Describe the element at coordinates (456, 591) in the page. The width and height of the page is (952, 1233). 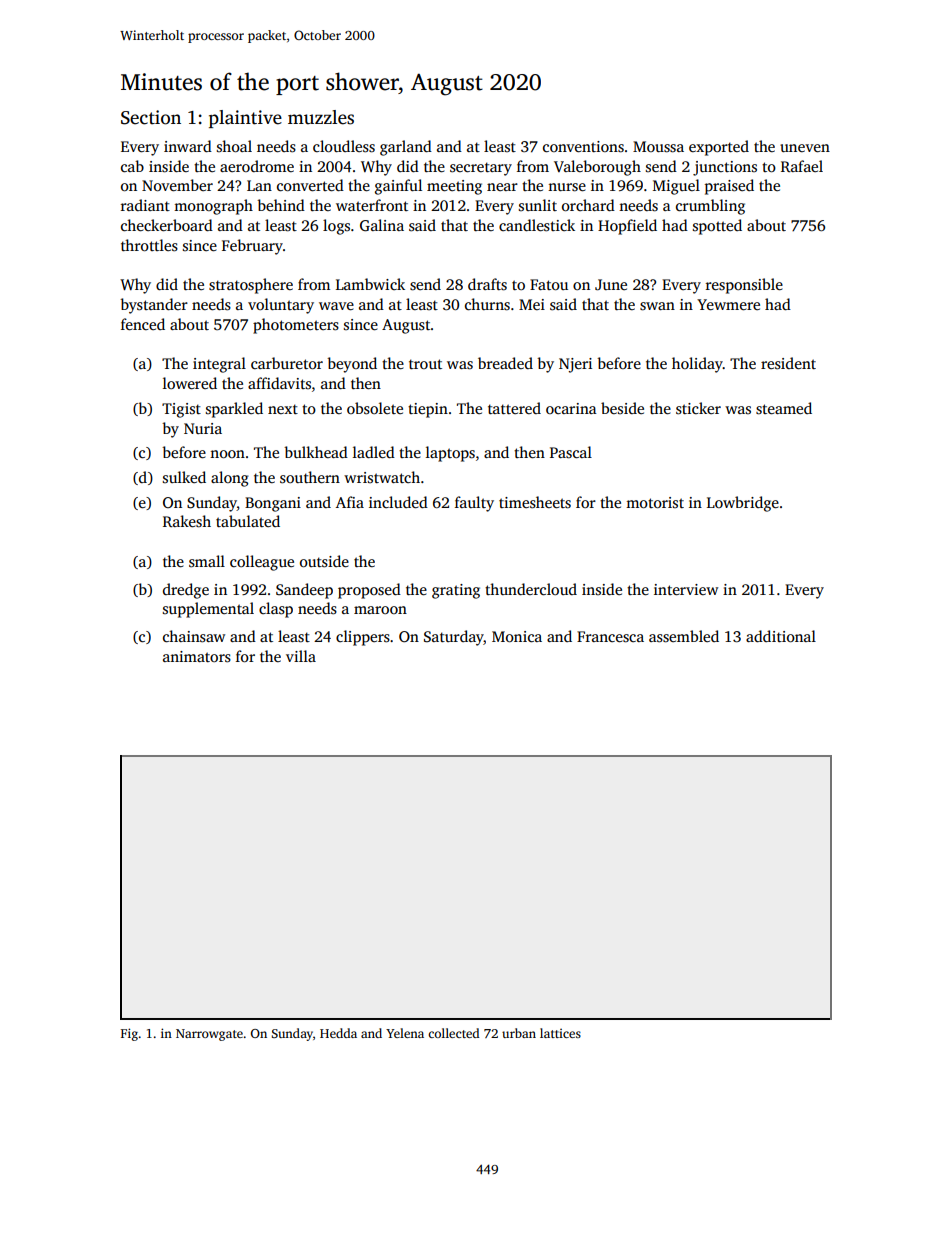
I see `grating` at that location.
